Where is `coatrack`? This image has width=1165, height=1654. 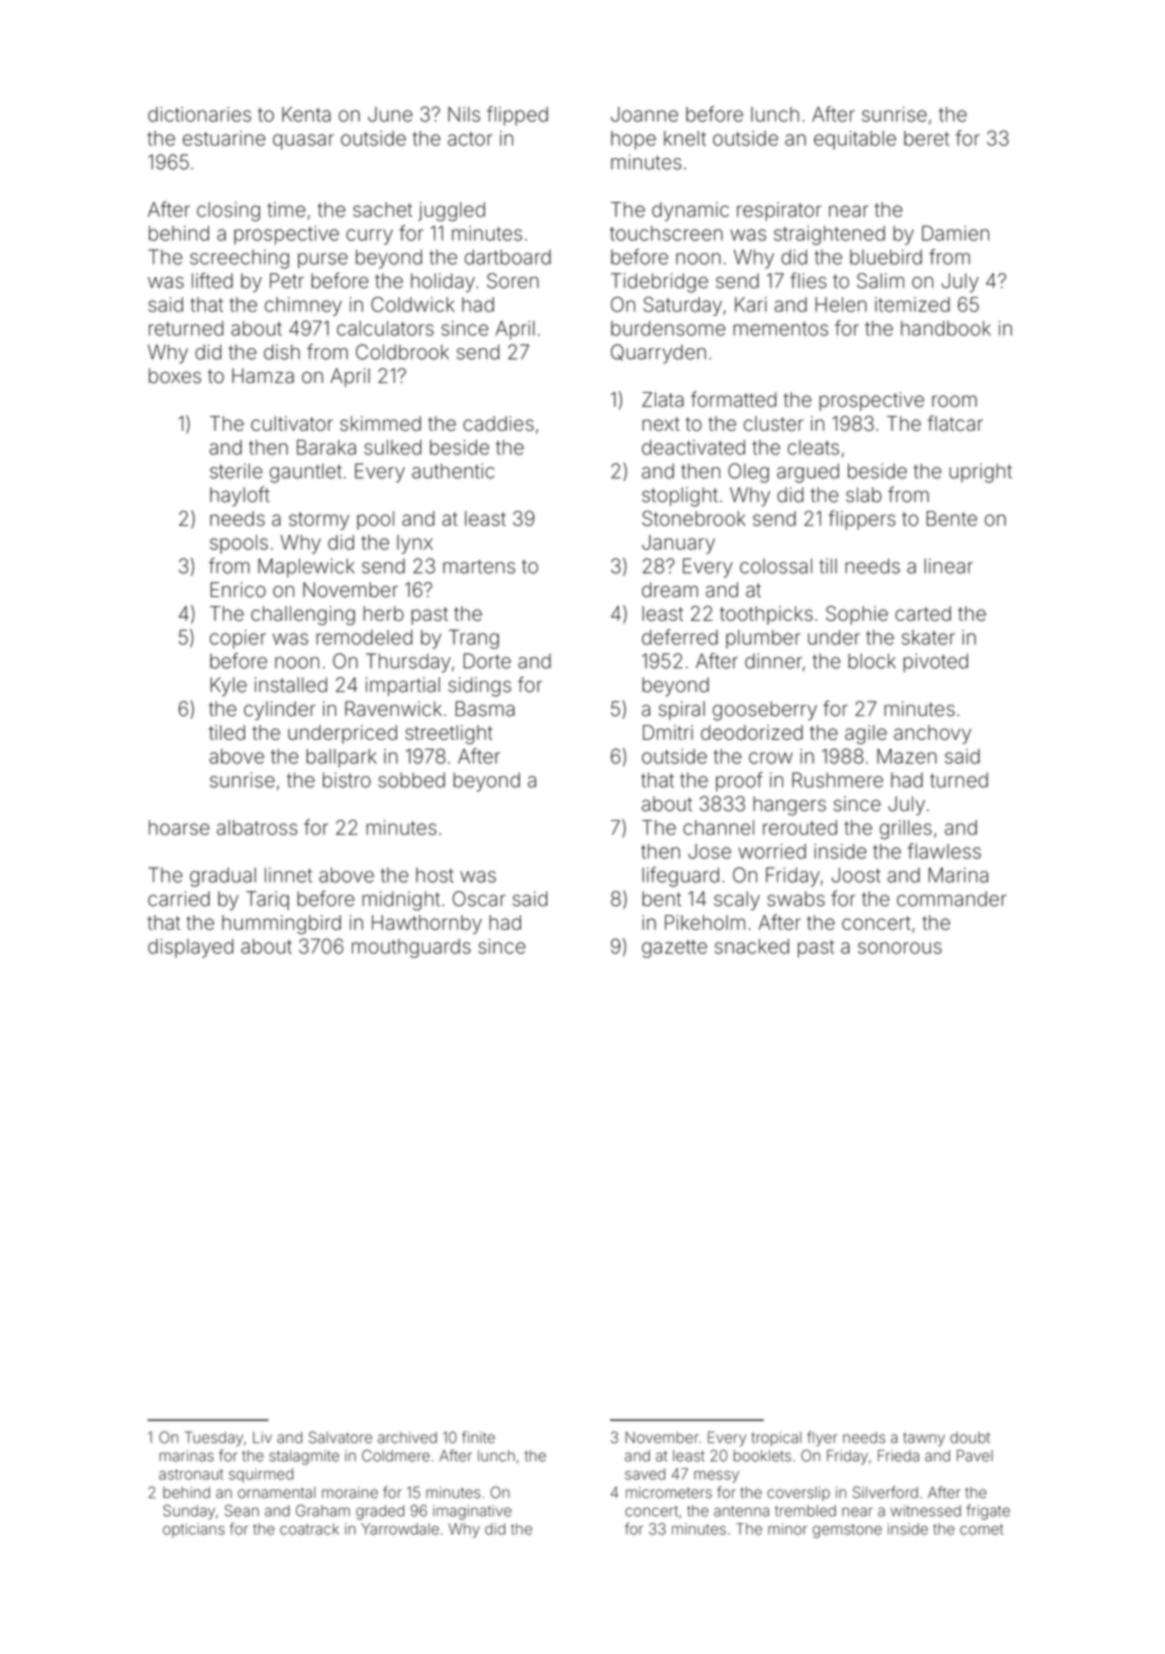
coatrack is located at coordinates (309, 1529).
